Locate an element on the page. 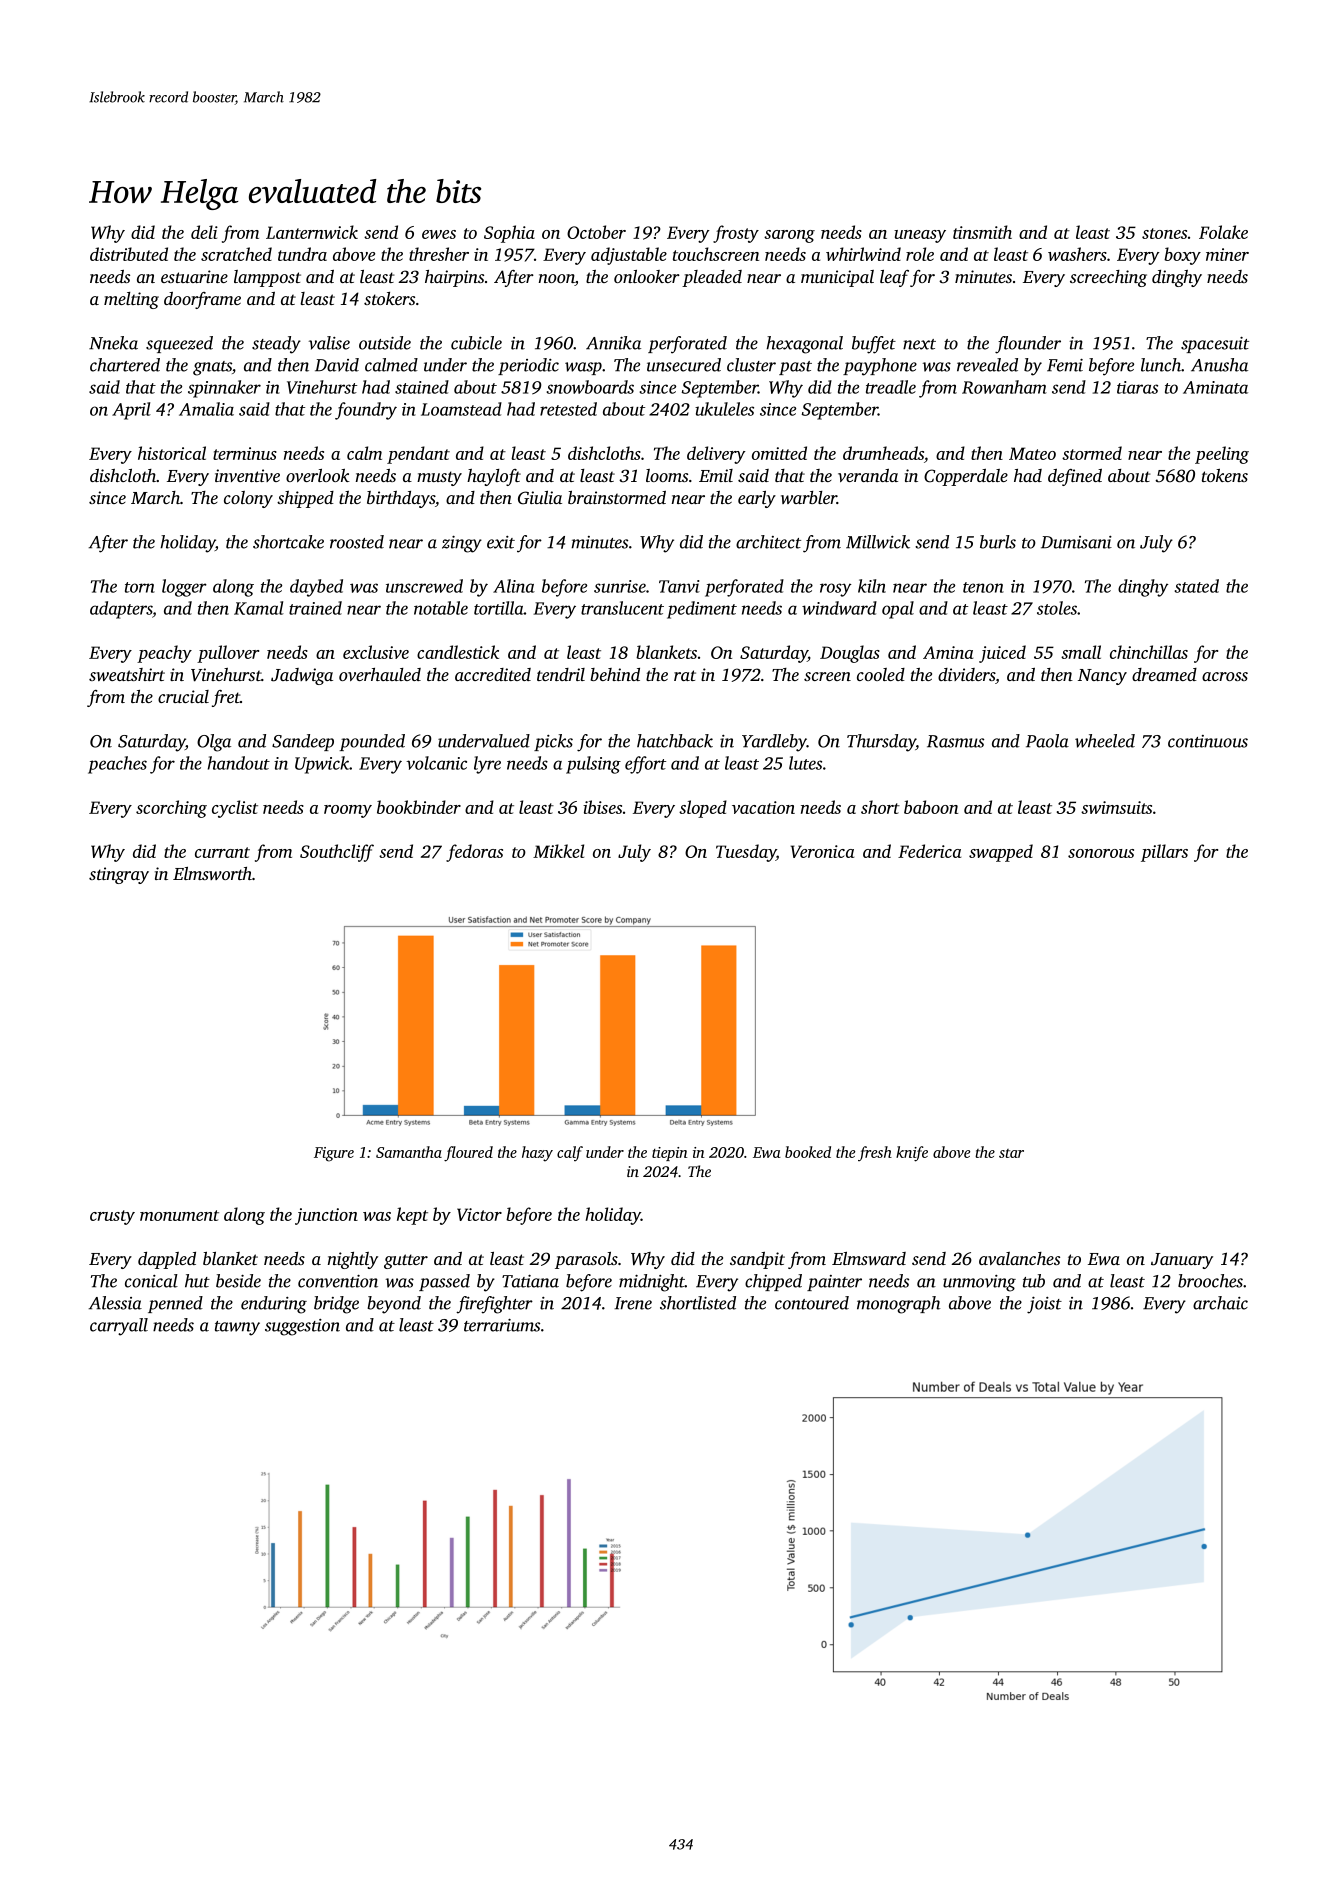 The width and height of the image is (1338, 1892). stones is located at coordinates (1164, 233).
